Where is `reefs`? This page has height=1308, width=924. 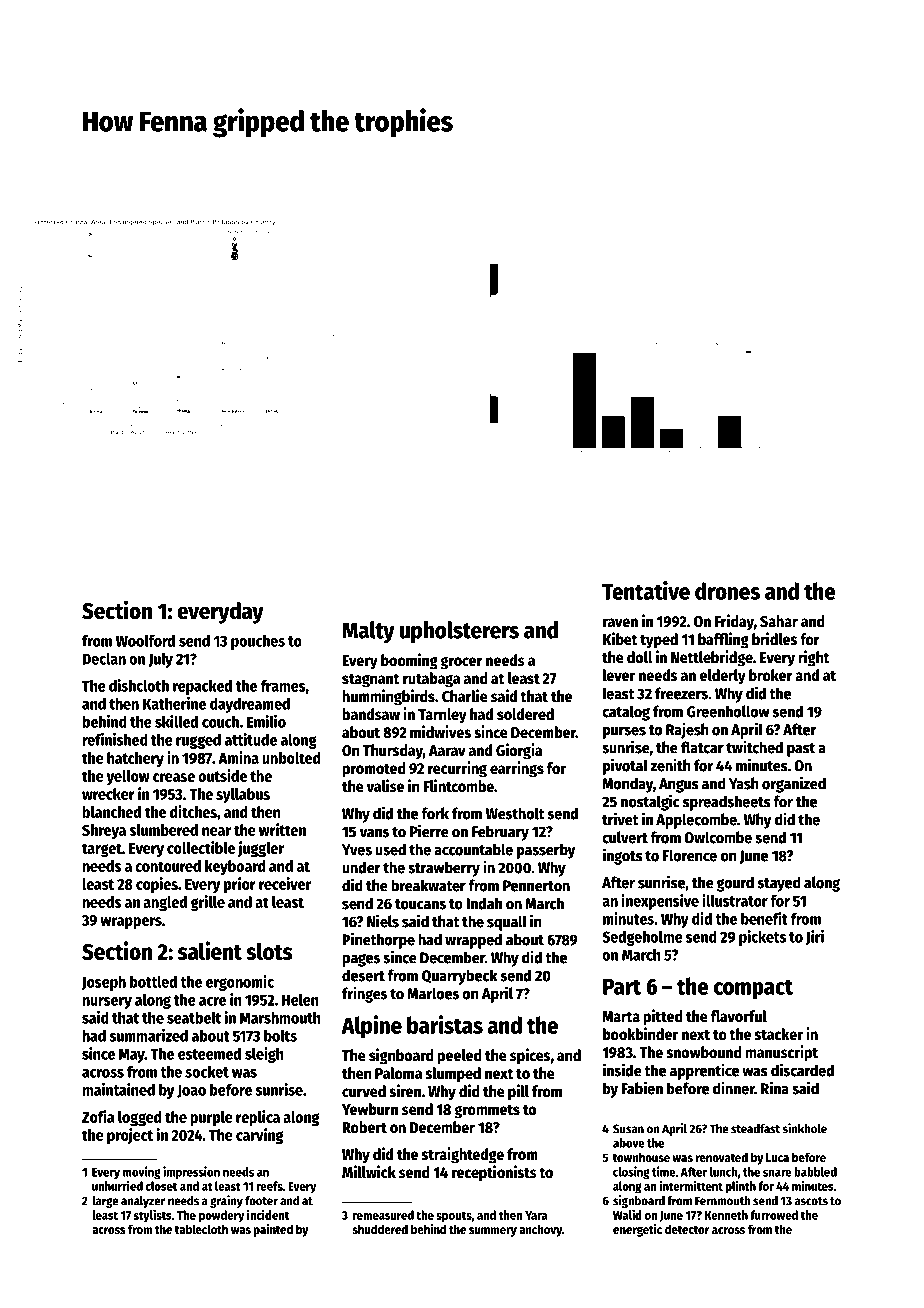
reefs is located at coordinates (269, 1186).
